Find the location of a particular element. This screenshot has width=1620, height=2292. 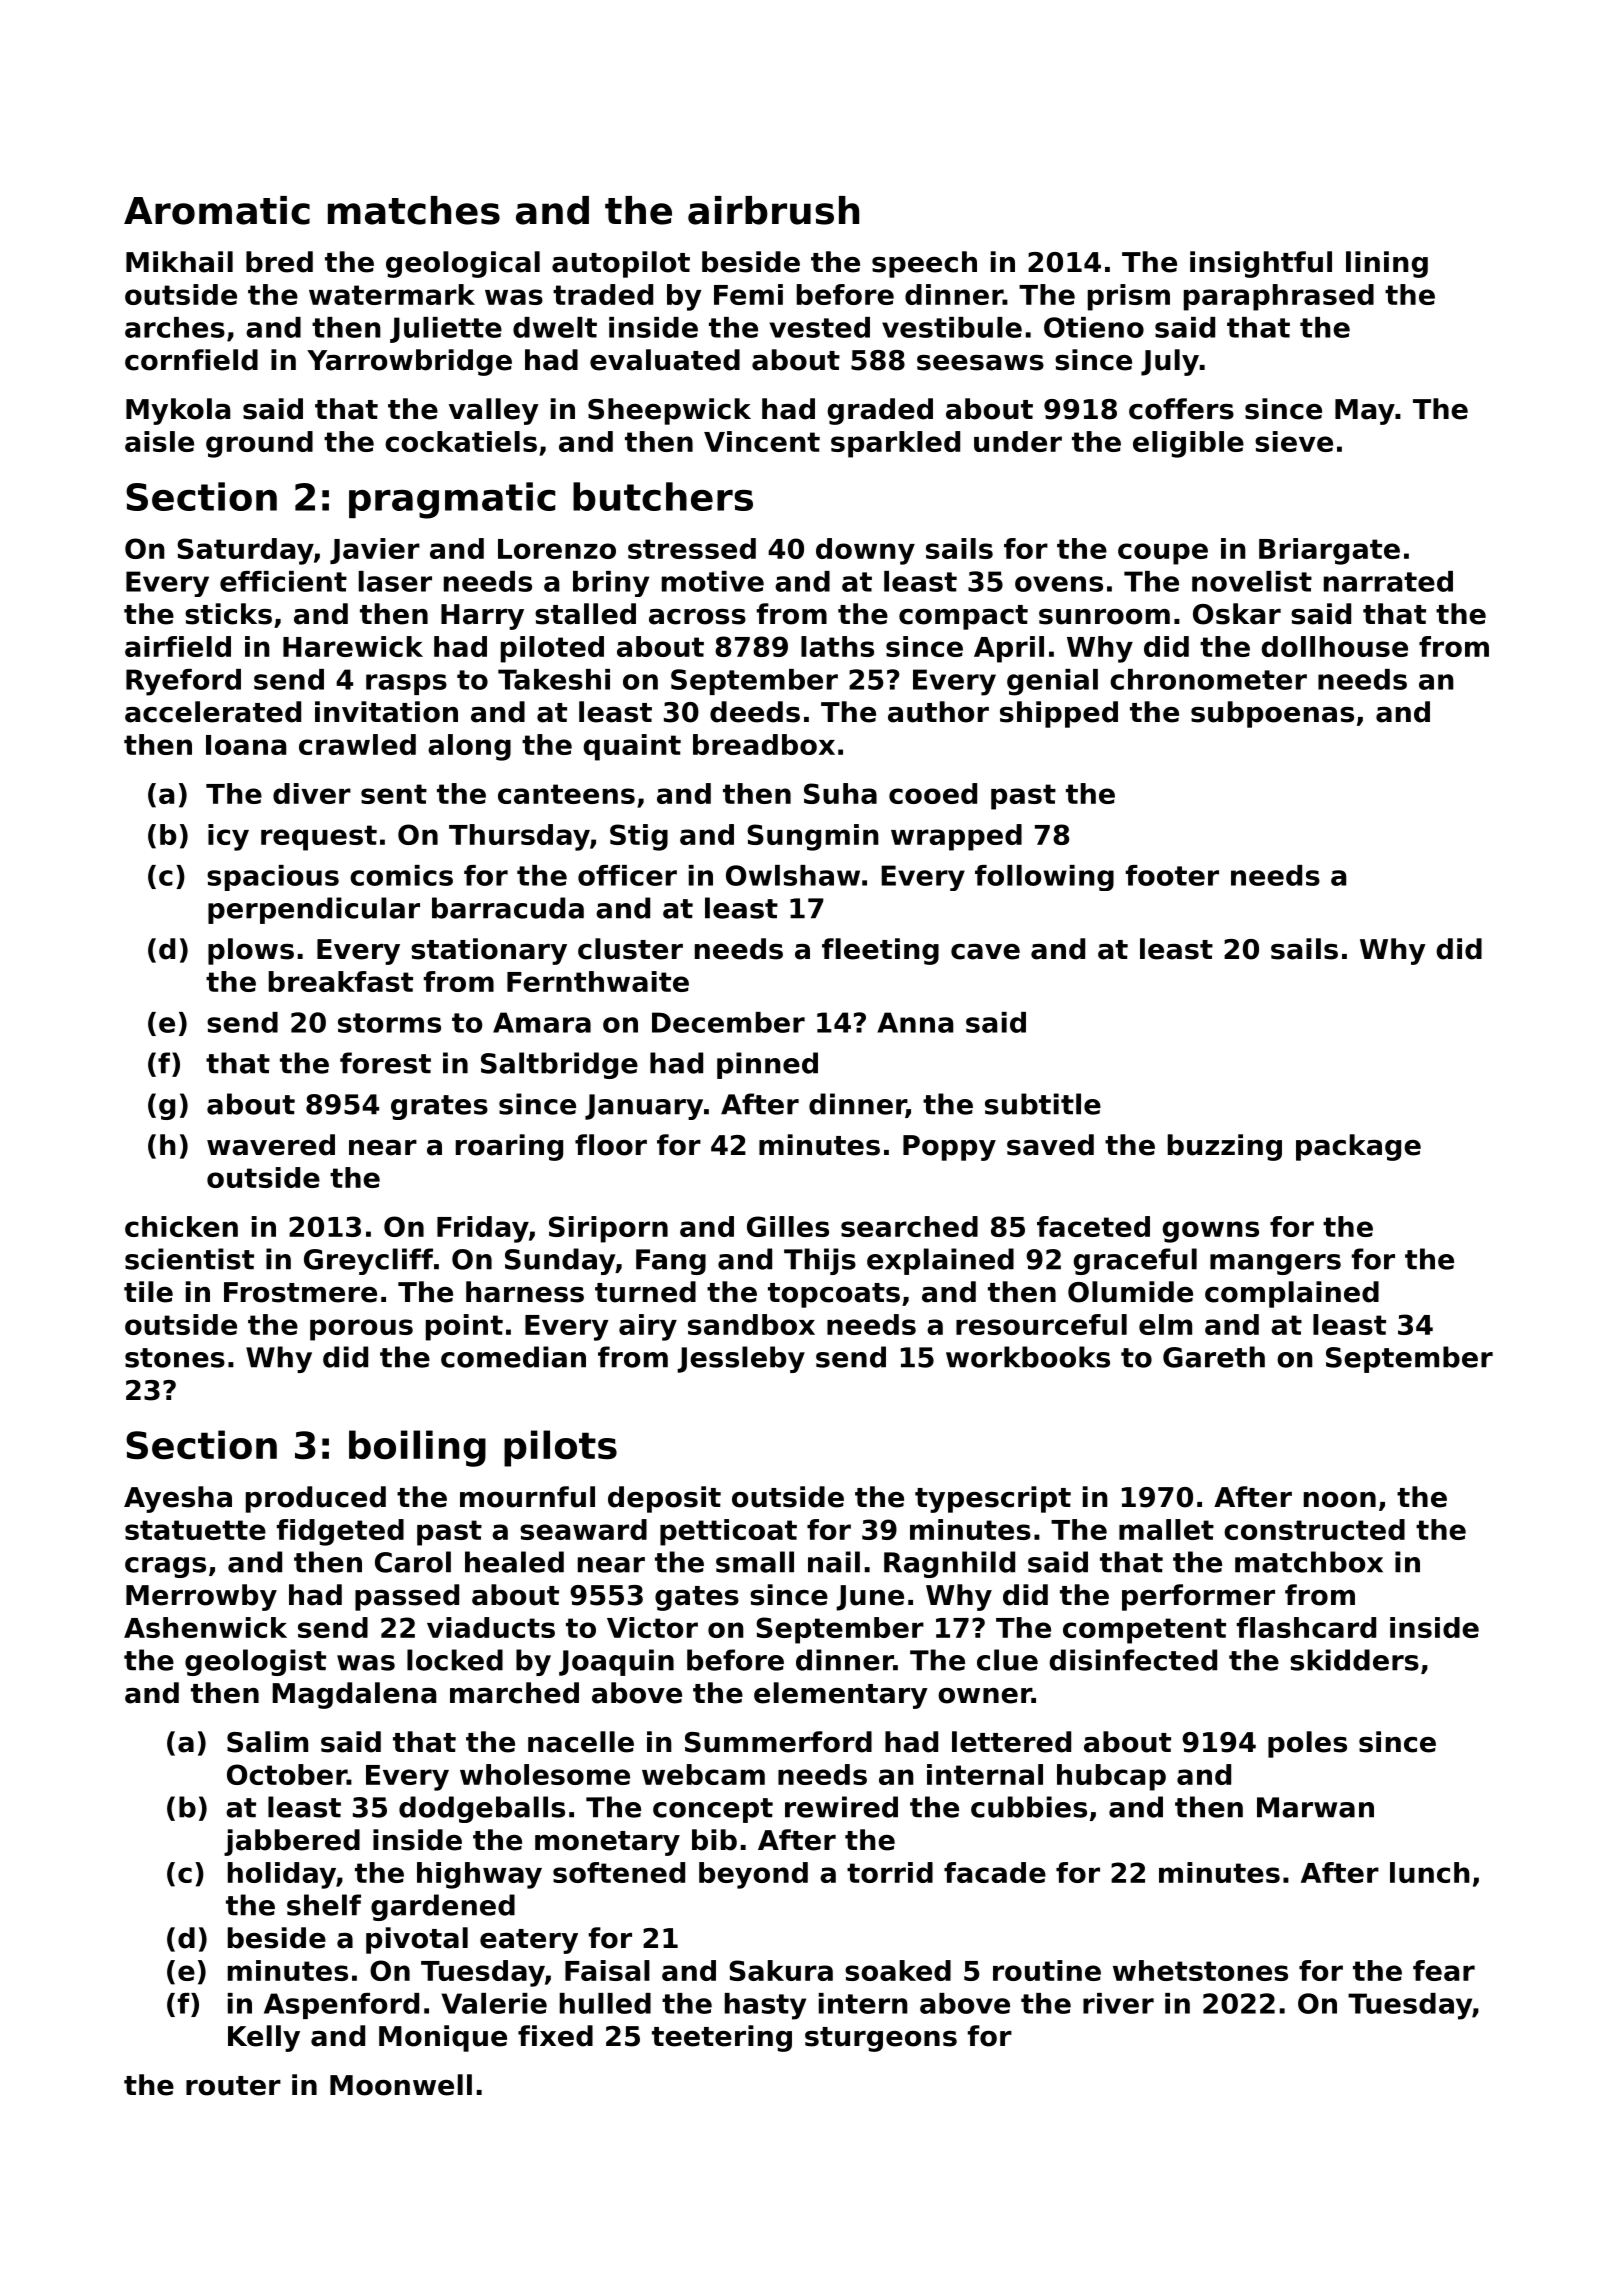

geological is located at coordinates (463, 264).
